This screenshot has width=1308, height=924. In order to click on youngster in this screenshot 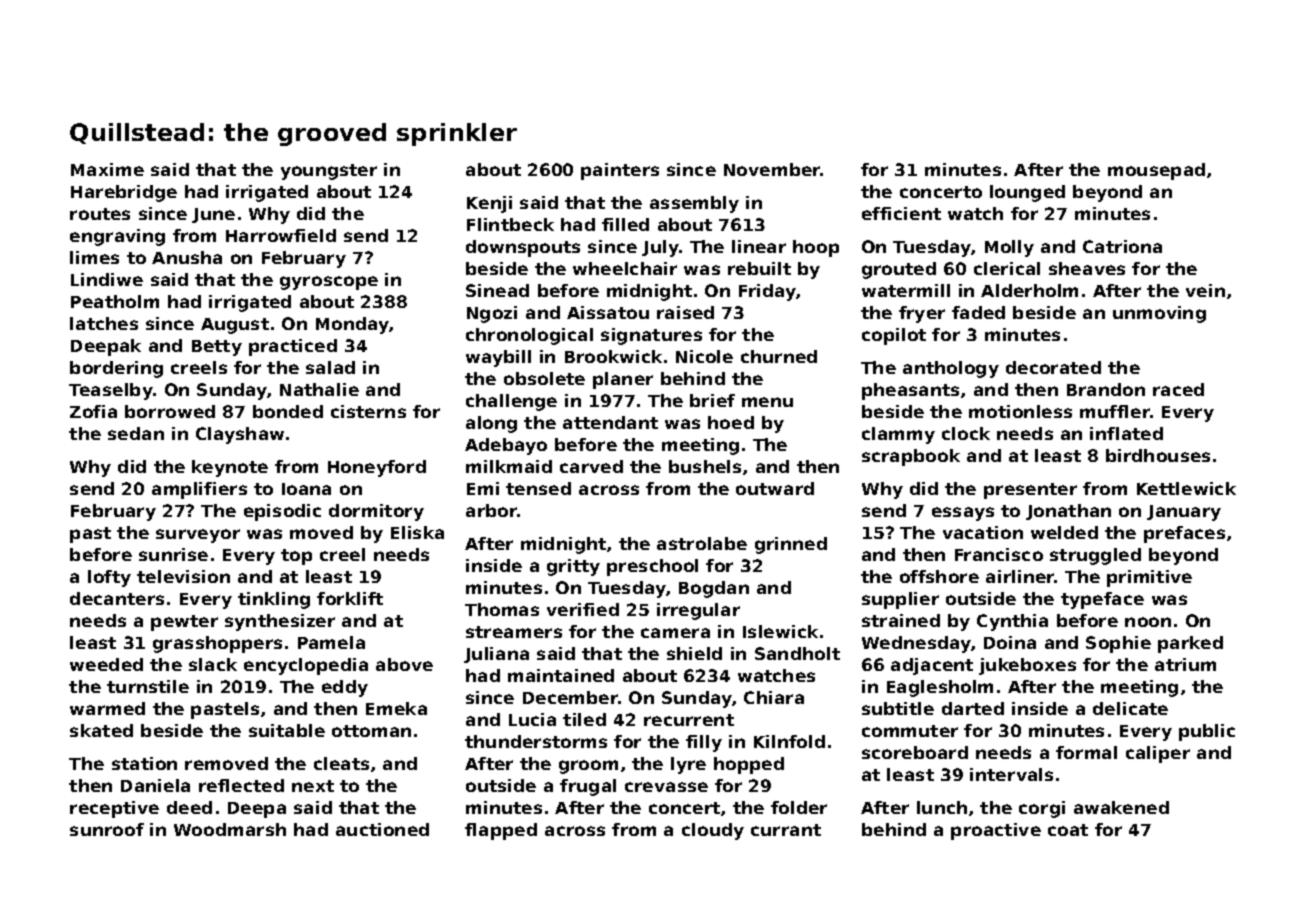, I will do `click(329, 172)`.
